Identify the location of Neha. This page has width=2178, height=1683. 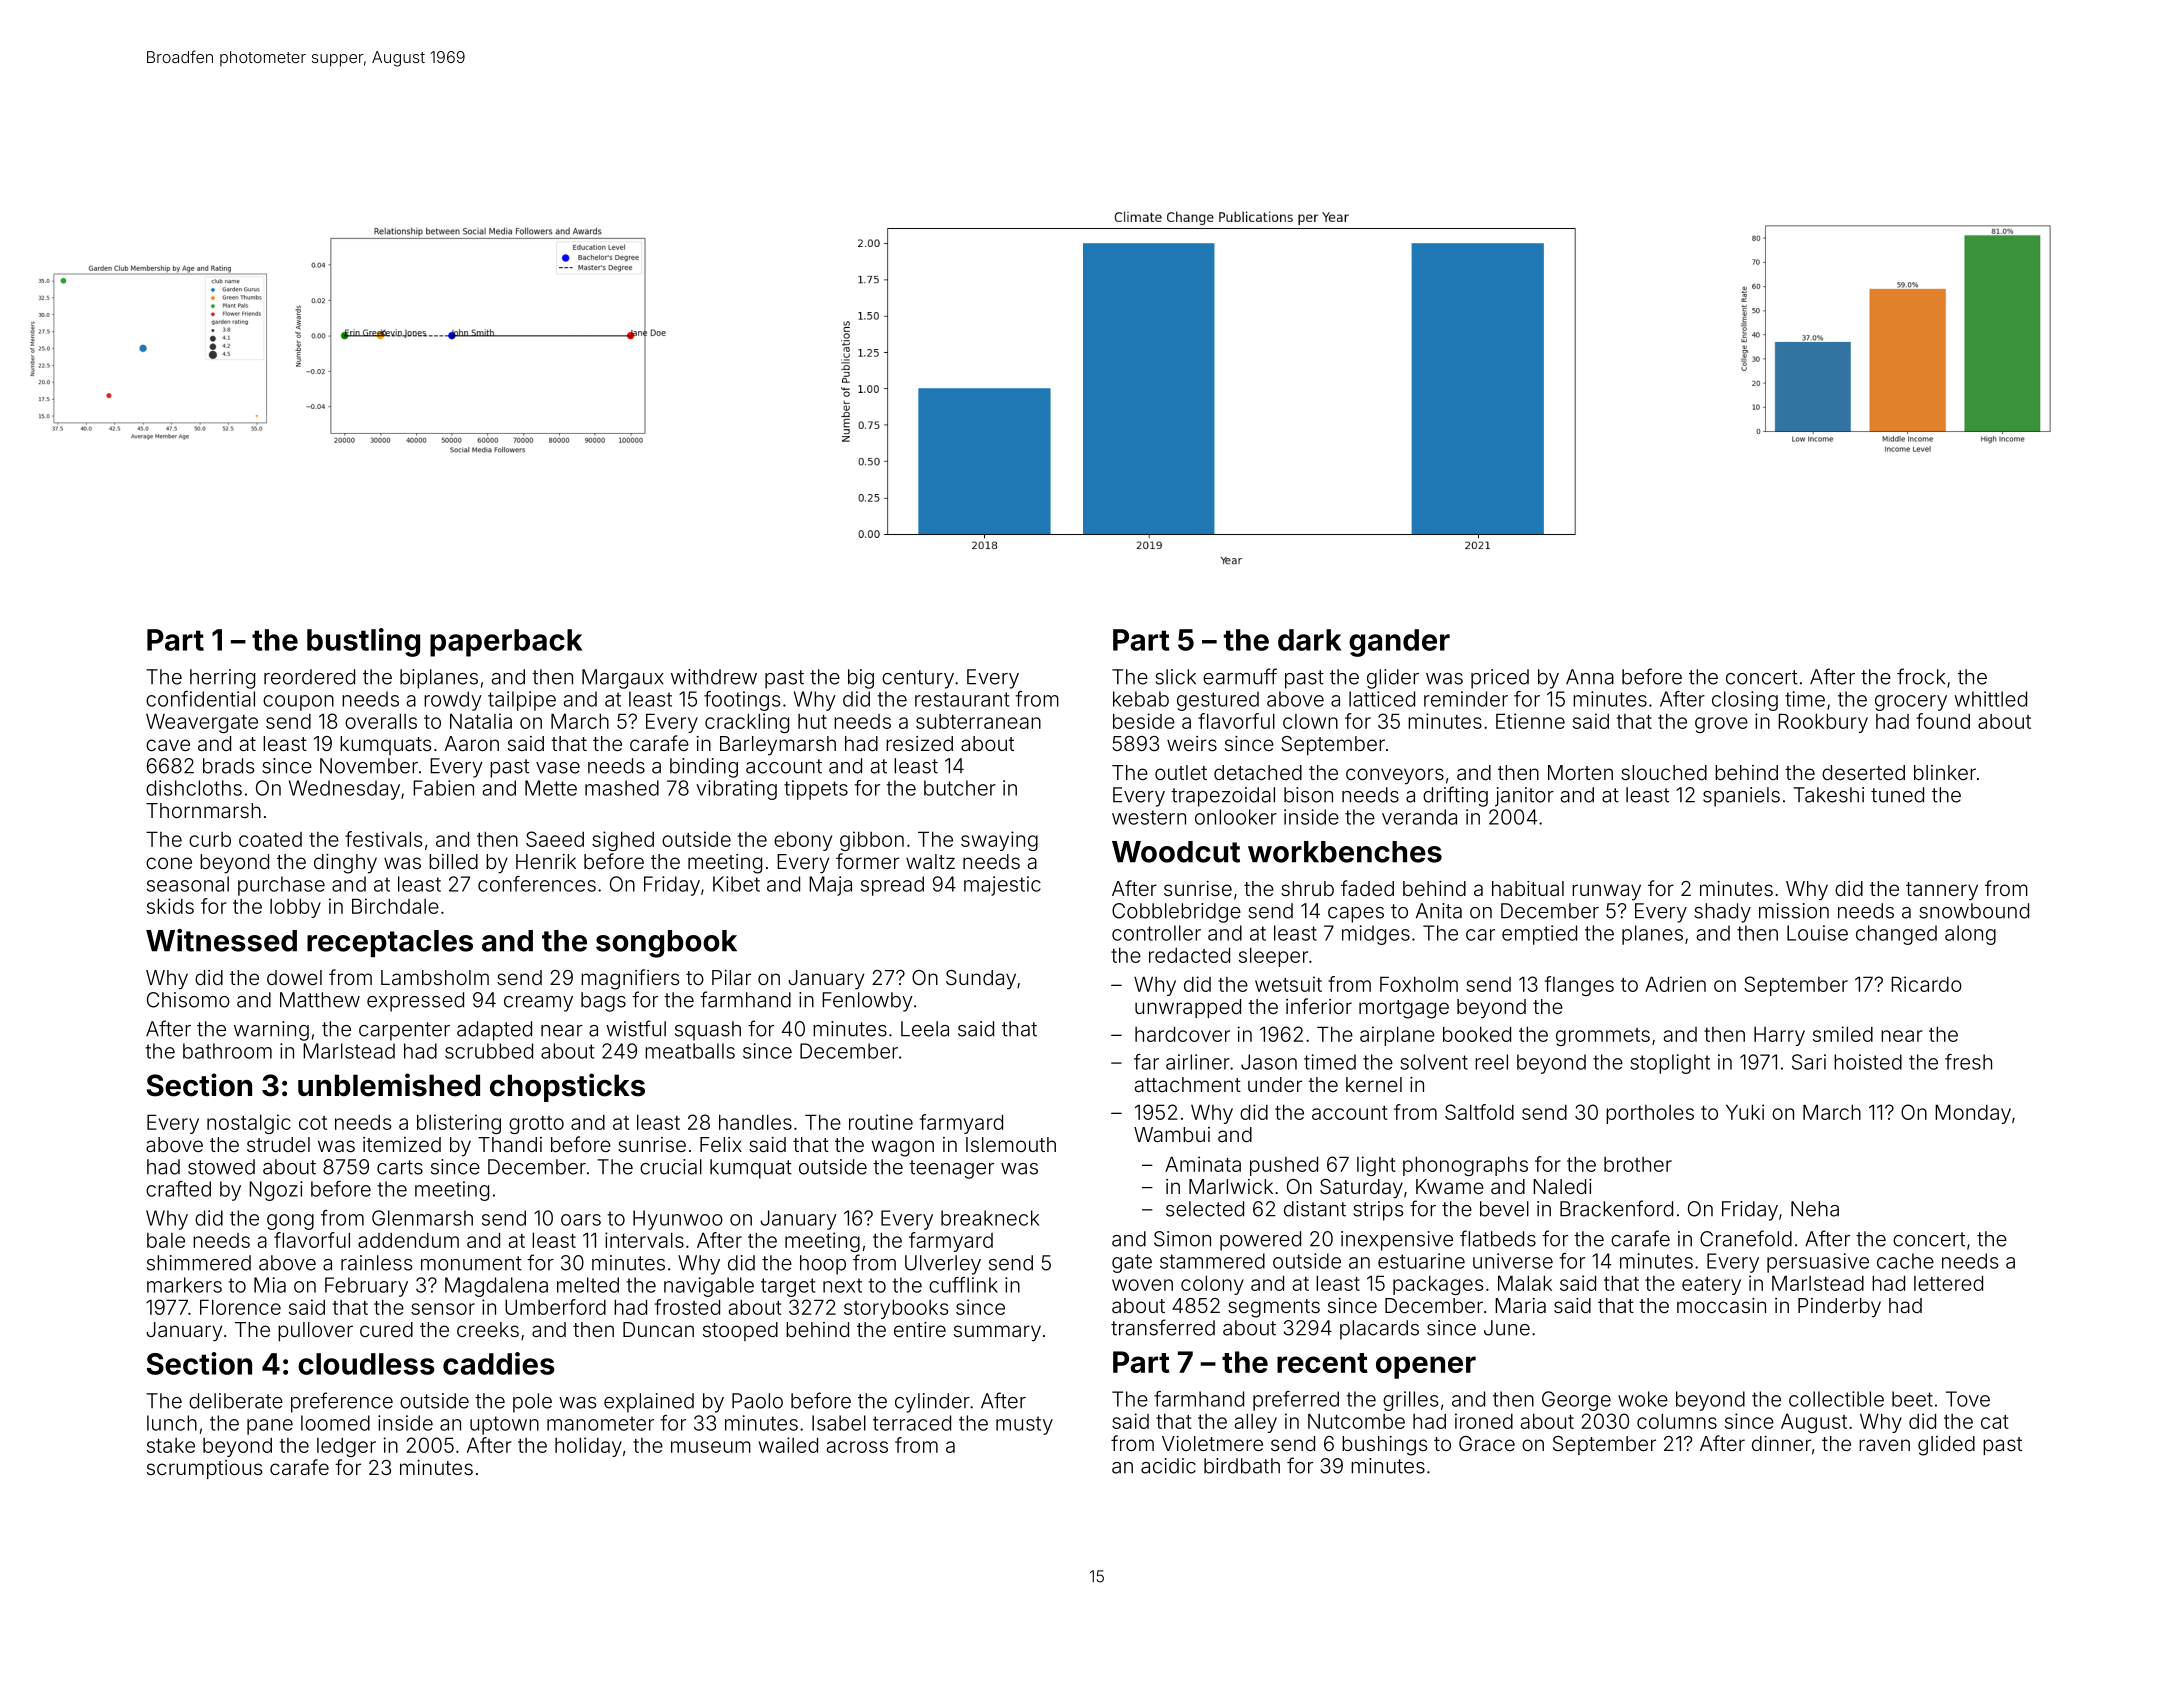
(1815, 1209).
